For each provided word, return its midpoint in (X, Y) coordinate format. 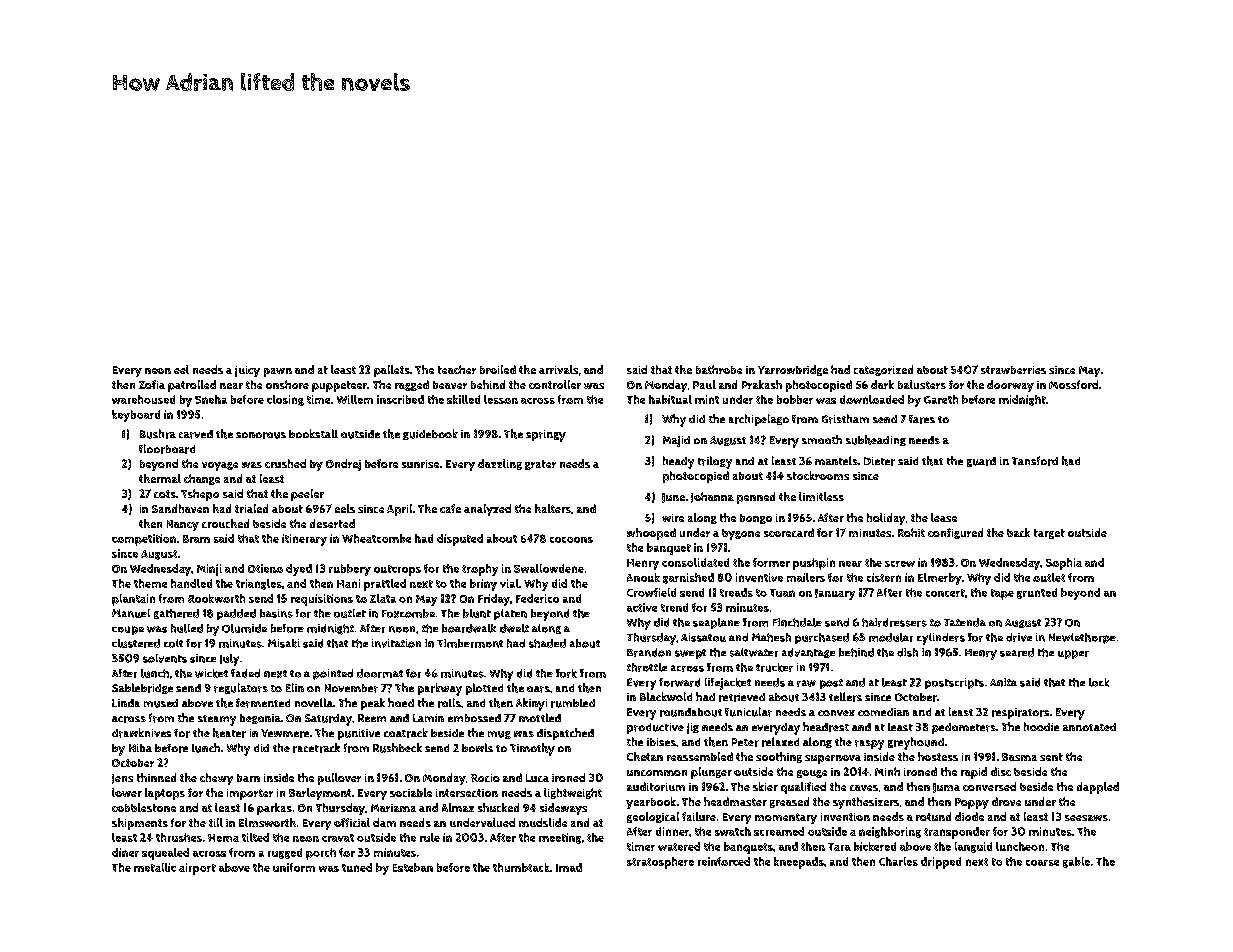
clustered (136, 643)
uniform (294, 867)
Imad (569, 867)
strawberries (1013, 370)
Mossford (1073, 384)
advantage (808, 653)
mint (707, 399)
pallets (392, 371)
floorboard (167, 449)
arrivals (558, 369)
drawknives (141, 733)
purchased (822, 638)
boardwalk (469, 628)
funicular (748, 712)
